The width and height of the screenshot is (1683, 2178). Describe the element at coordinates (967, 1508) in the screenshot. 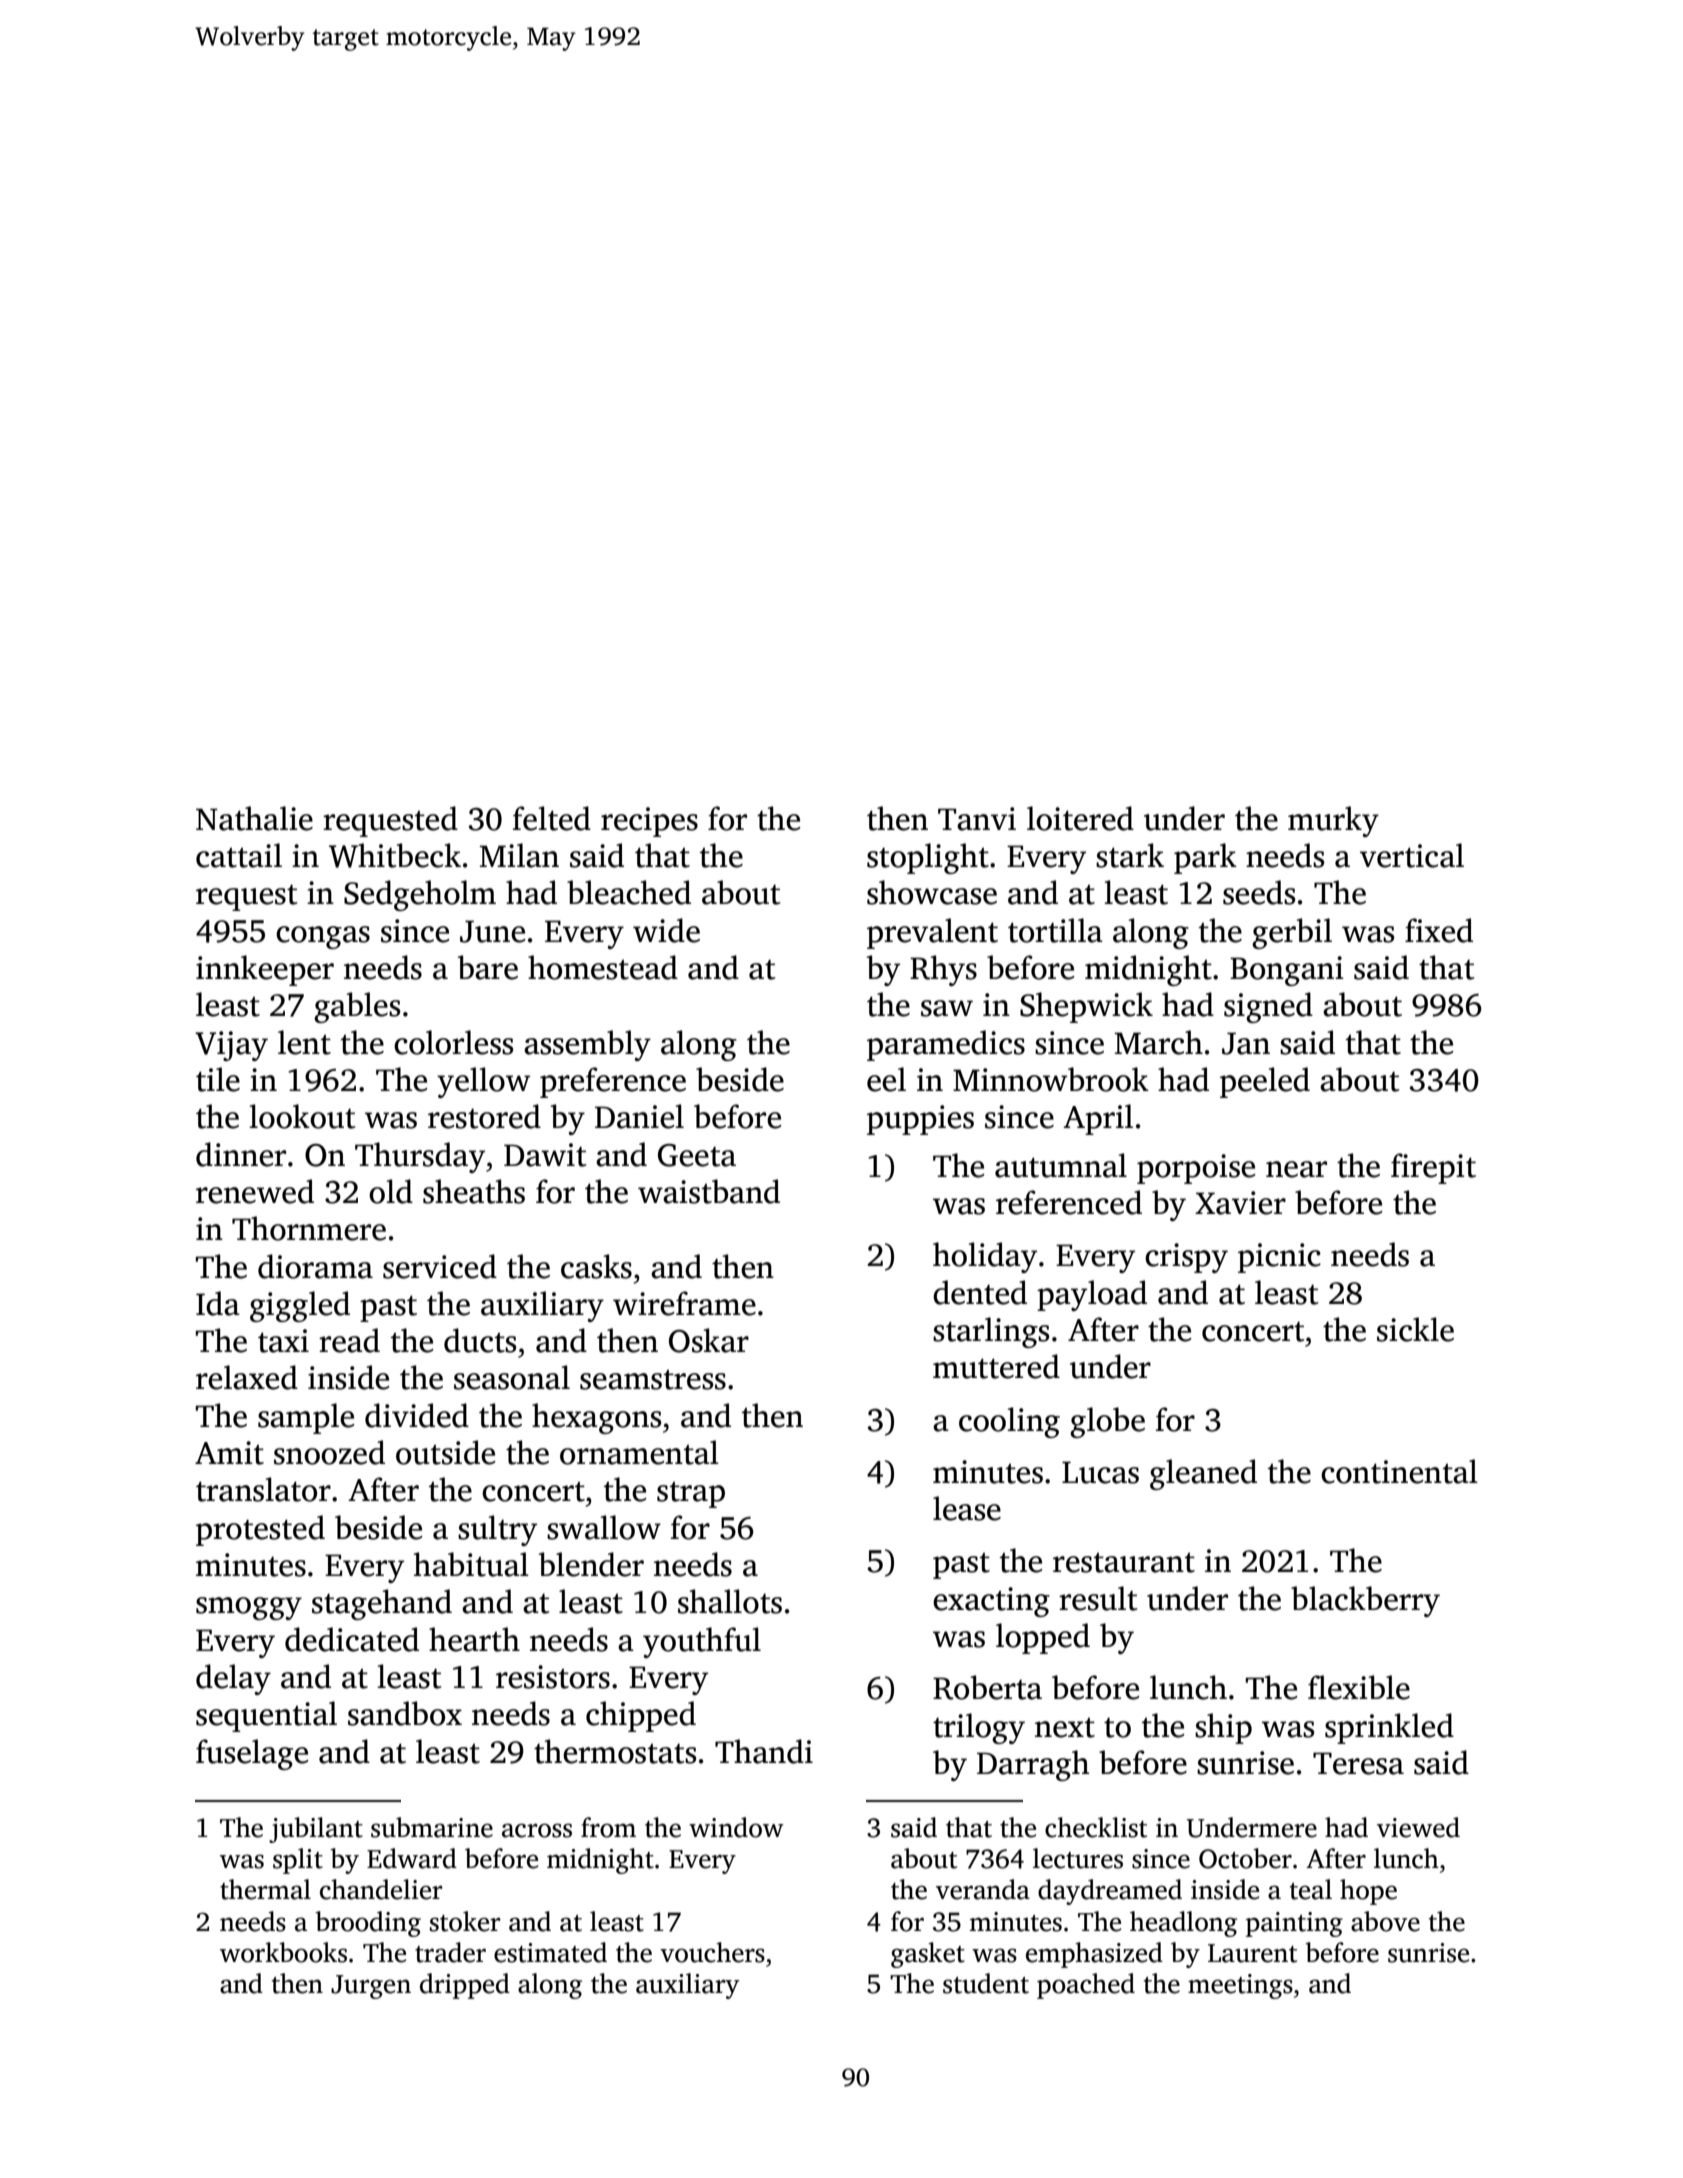

I see `lease` at that location.
